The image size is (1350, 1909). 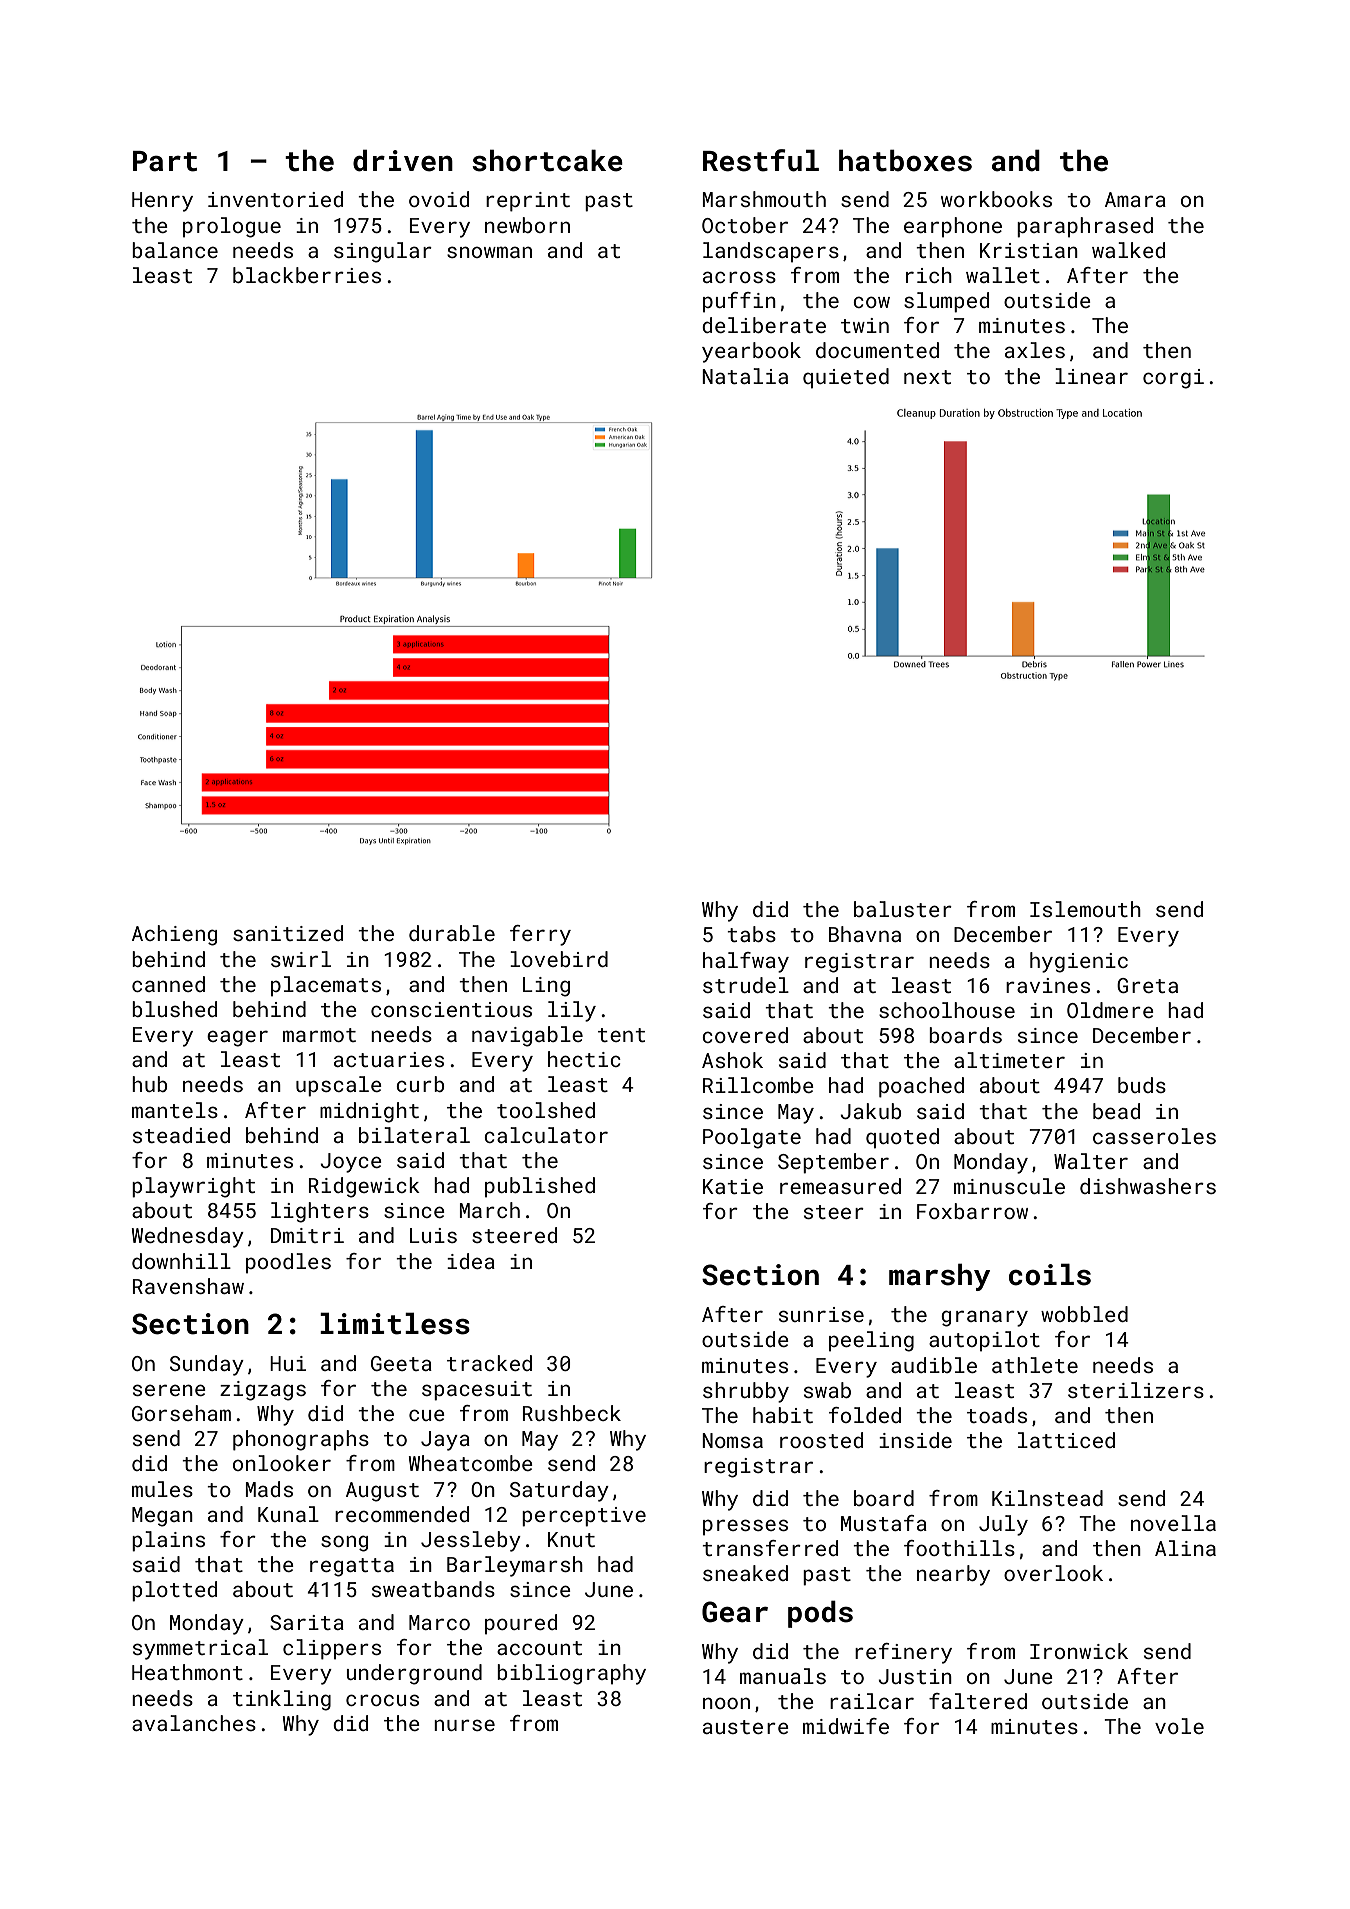 I want to click on Ravenshaw, so click(x=188, y=1286).
